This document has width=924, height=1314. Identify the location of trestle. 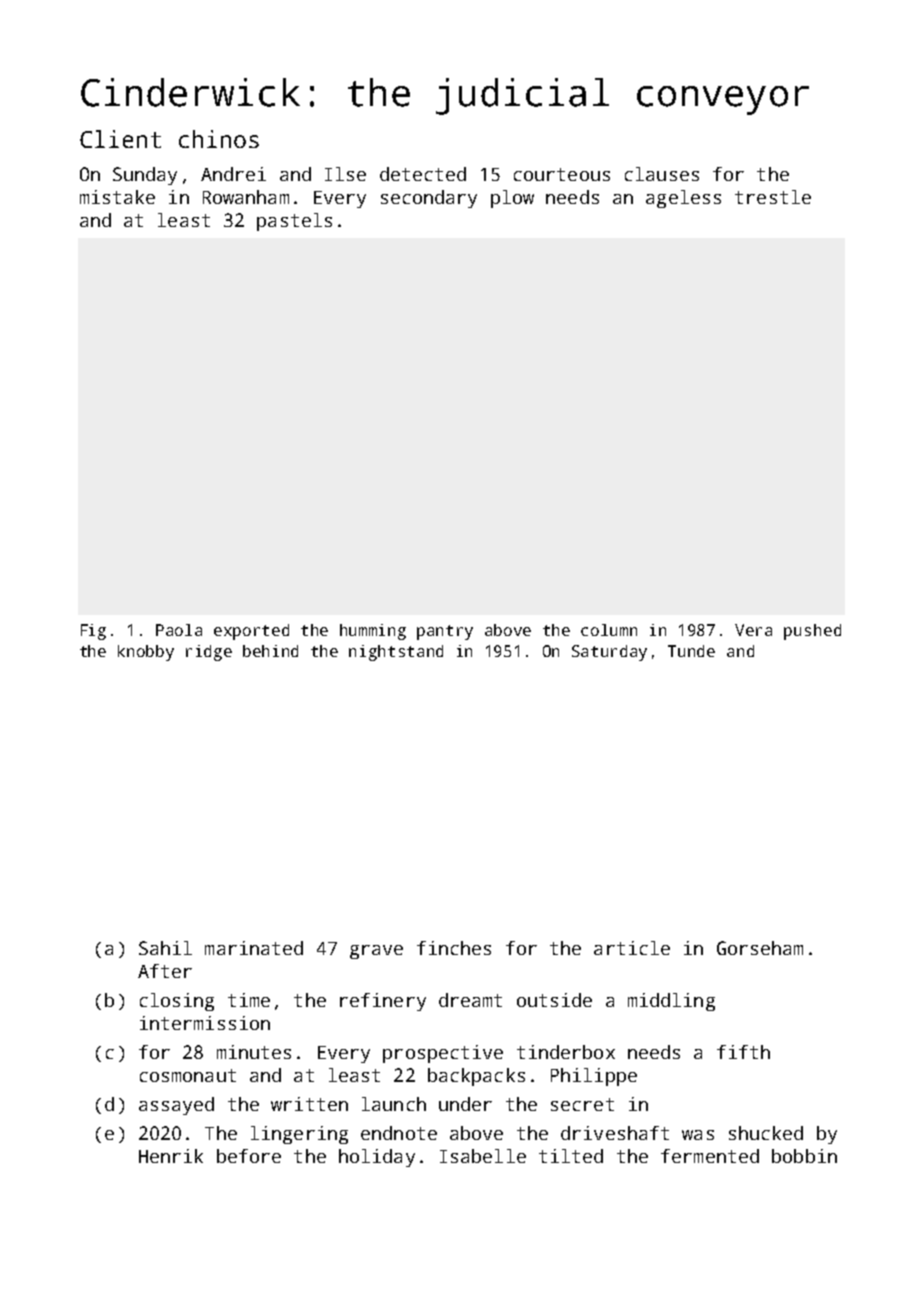
(773, 197).
